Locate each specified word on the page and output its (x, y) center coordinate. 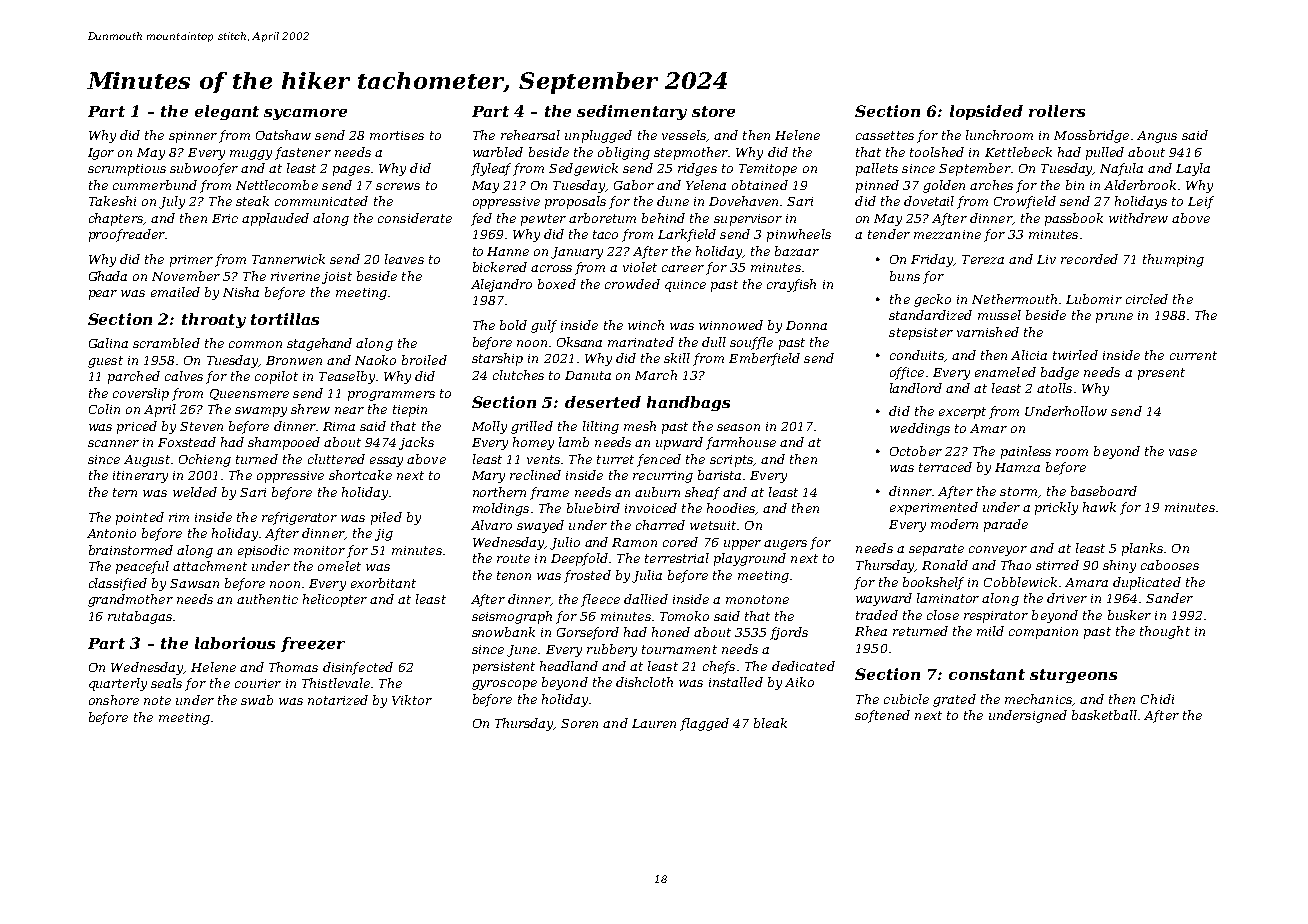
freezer (313, 644)
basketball (1104, 715)
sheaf (702, 493)
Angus (1157, 137)
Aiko (799, 682)
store (713, 111)
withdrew (1138, 218)
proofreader (127, 235)
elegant (227, 112)
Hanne (508, 251)
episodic (263, 551)
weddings (920, 429)
